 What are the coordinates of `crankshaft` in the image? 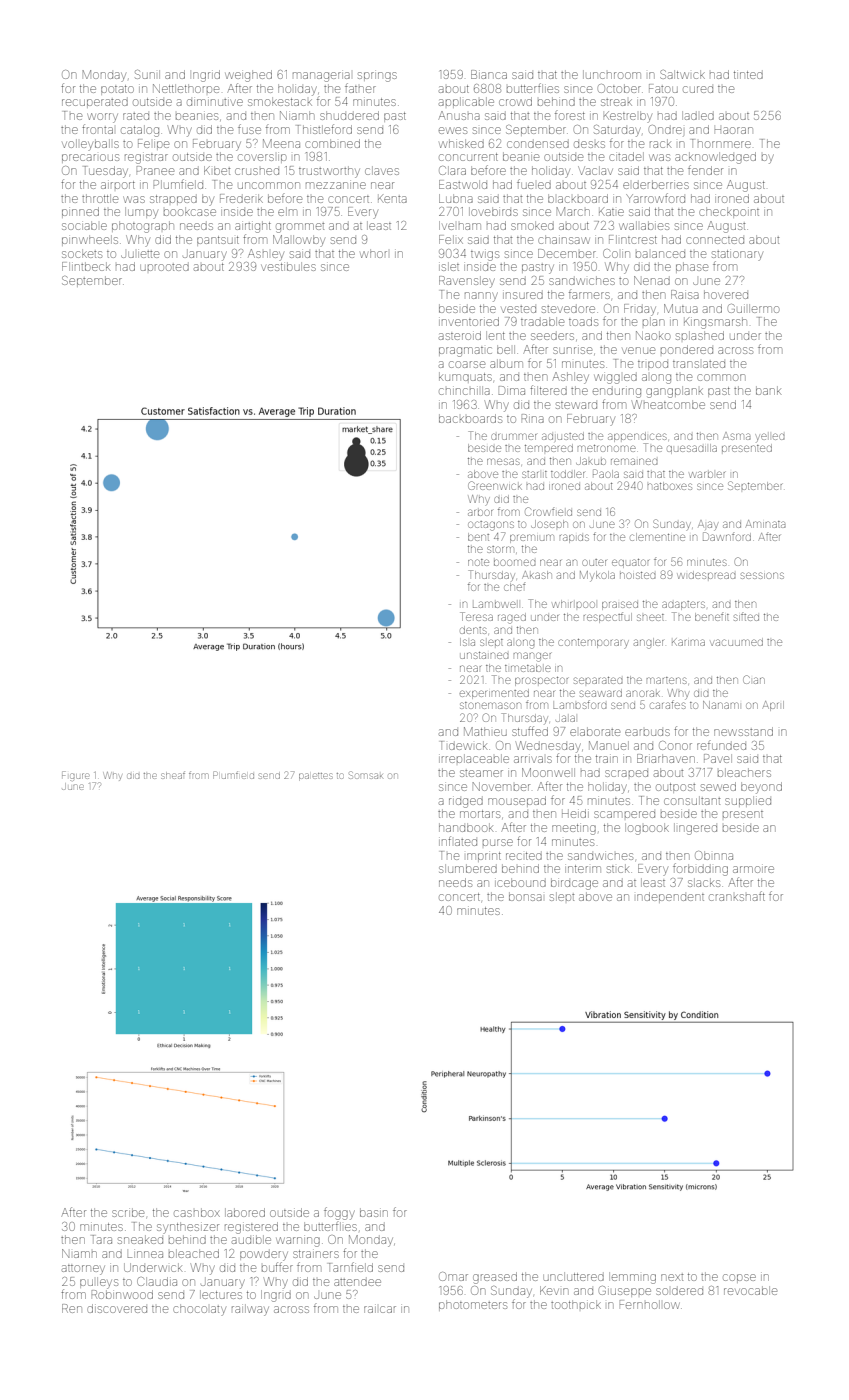 It's located at (737, 896).
